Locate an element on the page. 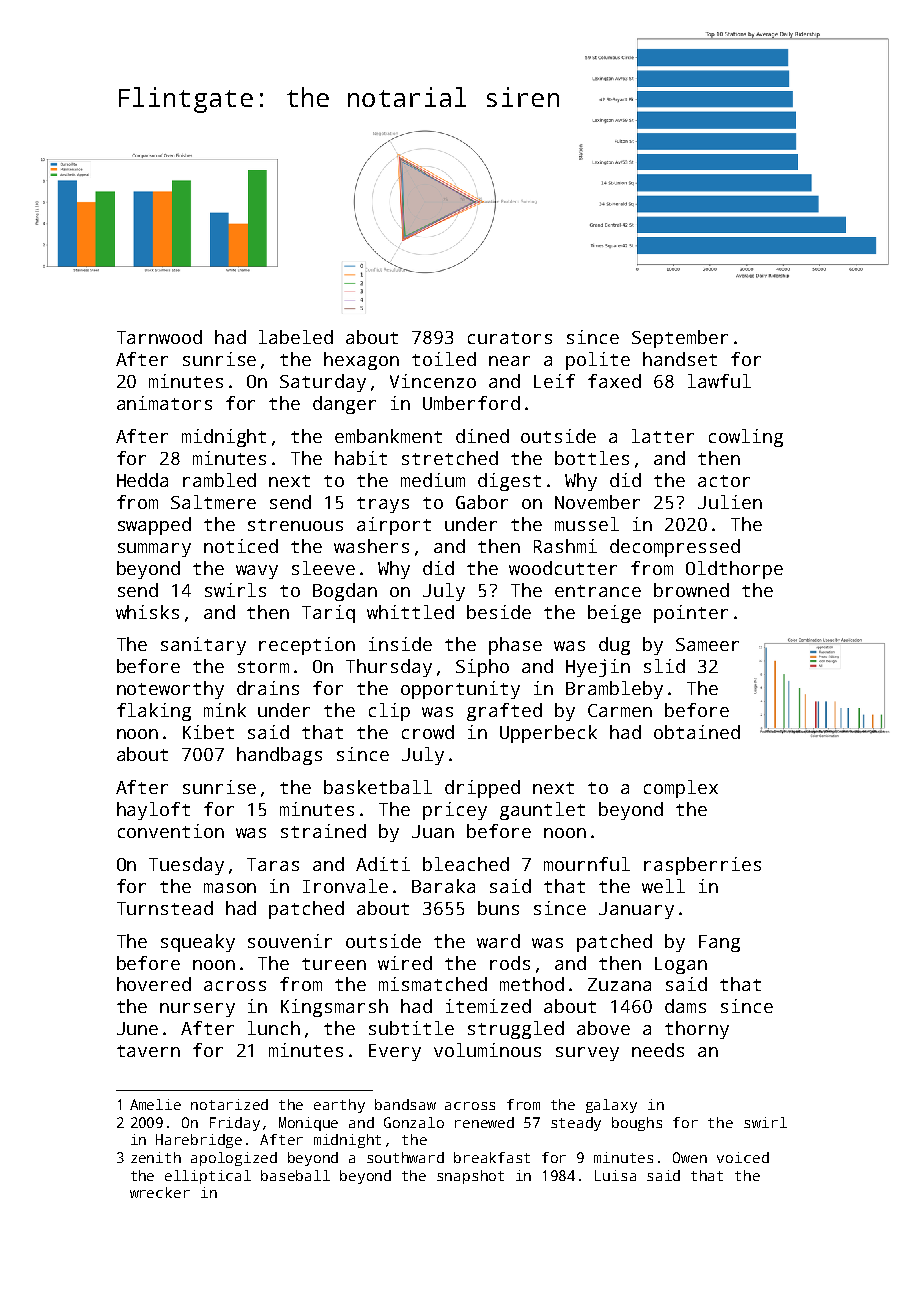 This document has width=908, height=1316. Rashmi is located at coordinates (565, 546).
